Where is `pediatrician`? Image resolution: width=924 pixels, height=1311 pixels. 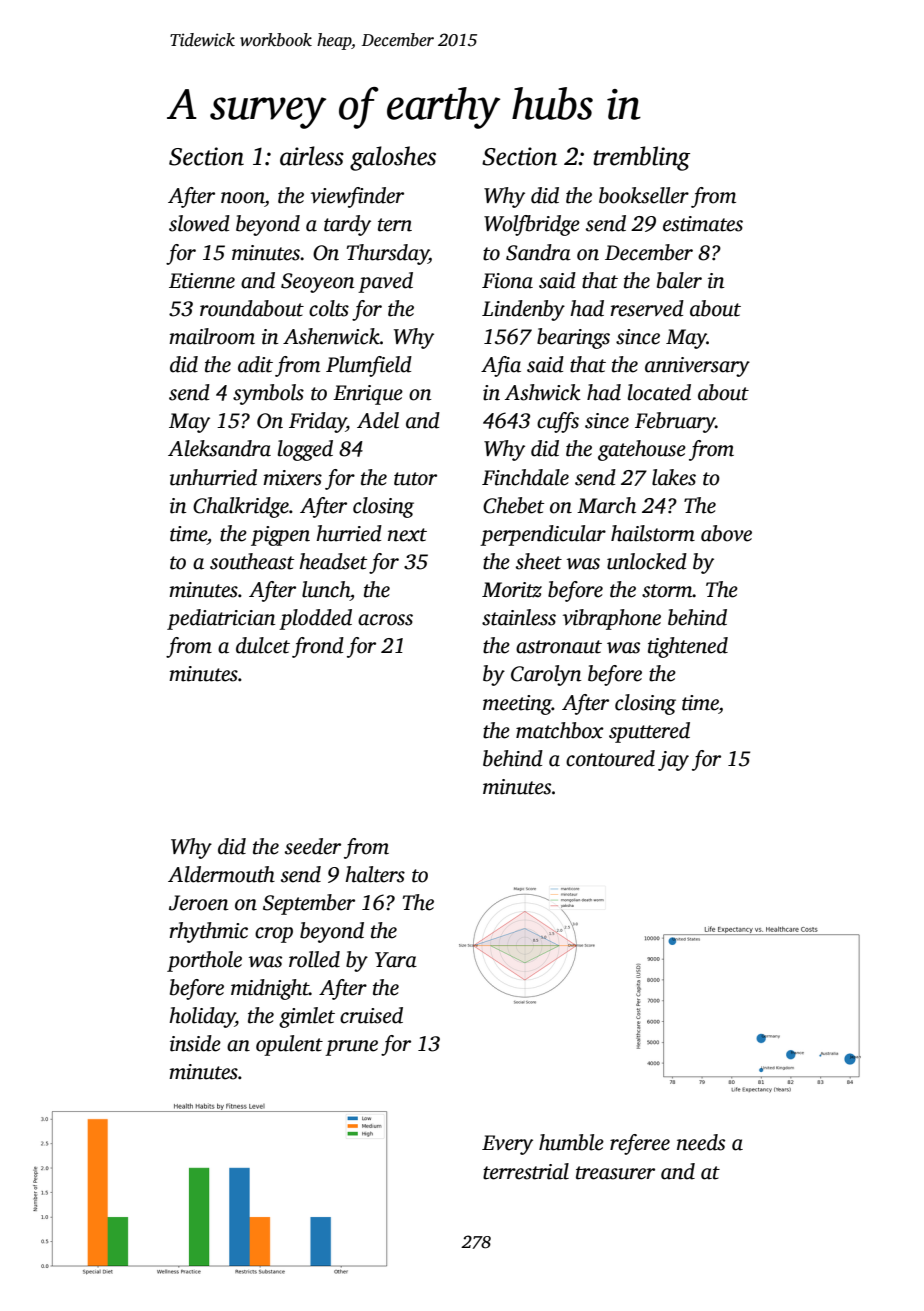 pediatrician is located at coordinates (221, 619).
